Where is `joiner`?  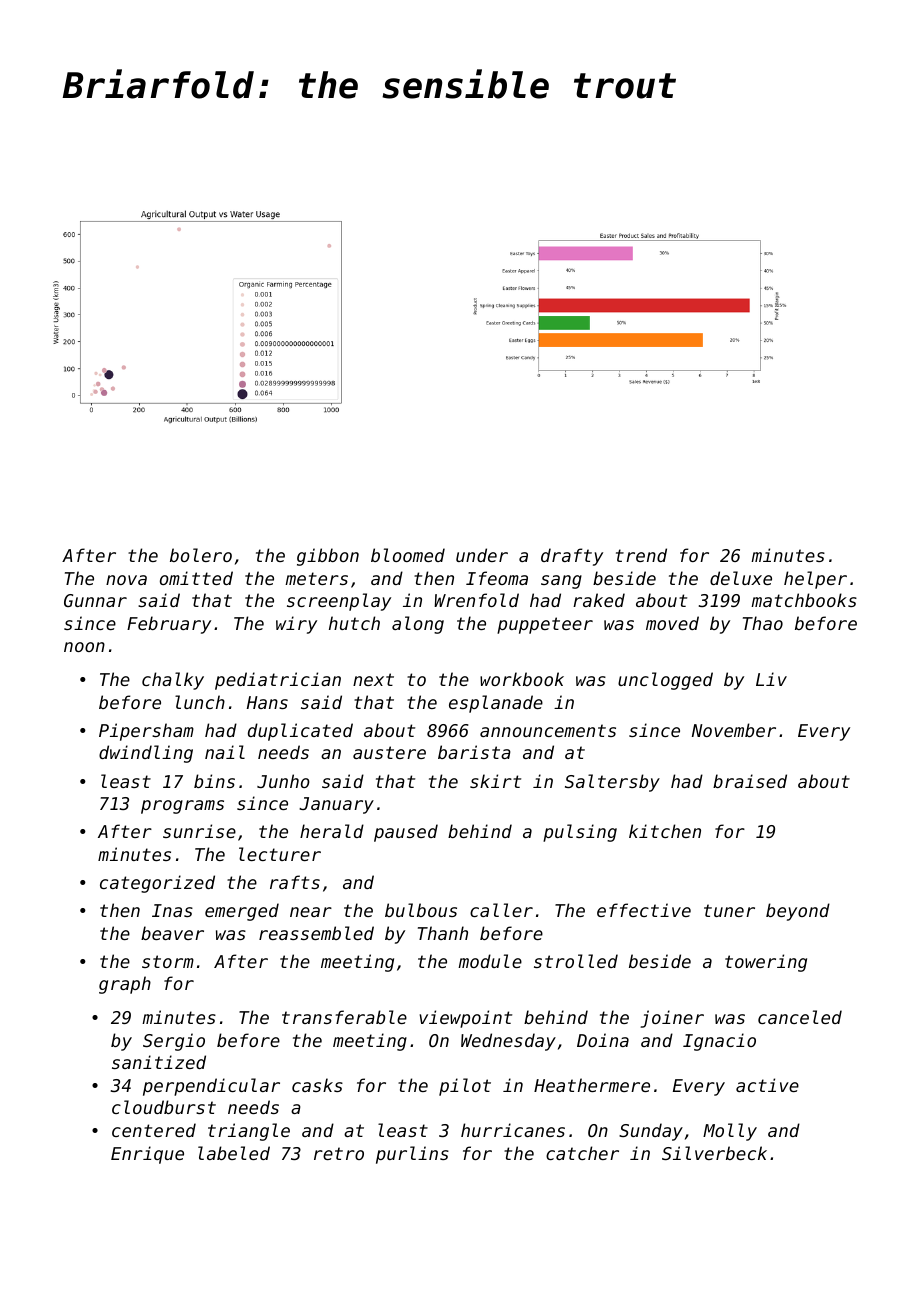 joiner is located at coordinates (672, 1019).
